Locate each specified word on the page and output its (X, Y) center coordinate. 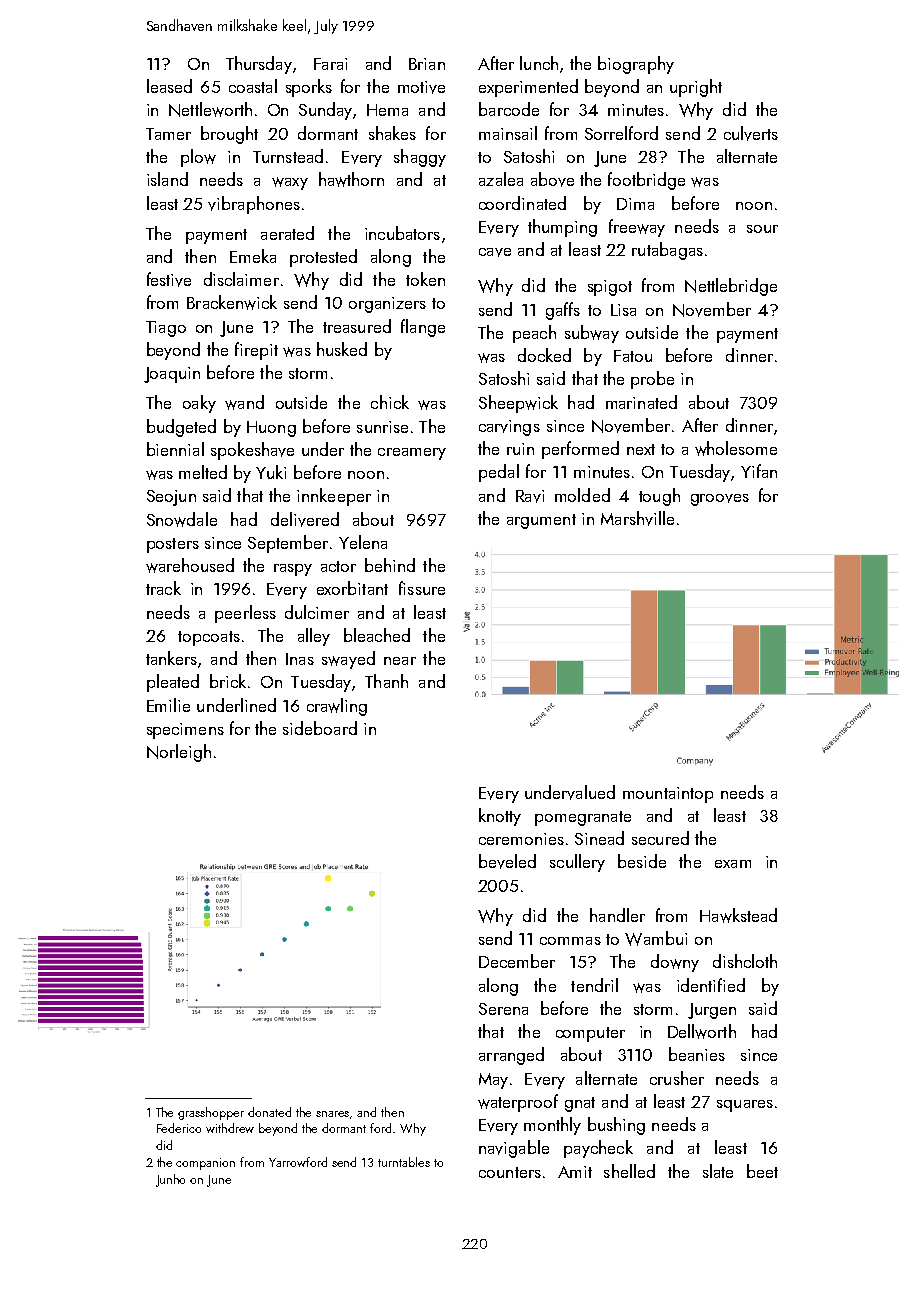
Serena (503, 1009)
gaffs (563, 311)
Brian (427, 64)
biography (636, 65)
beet (762, 1171)
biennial (175, 449)
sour (762, 229)
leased (169, 86)
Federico (179, 1128)
